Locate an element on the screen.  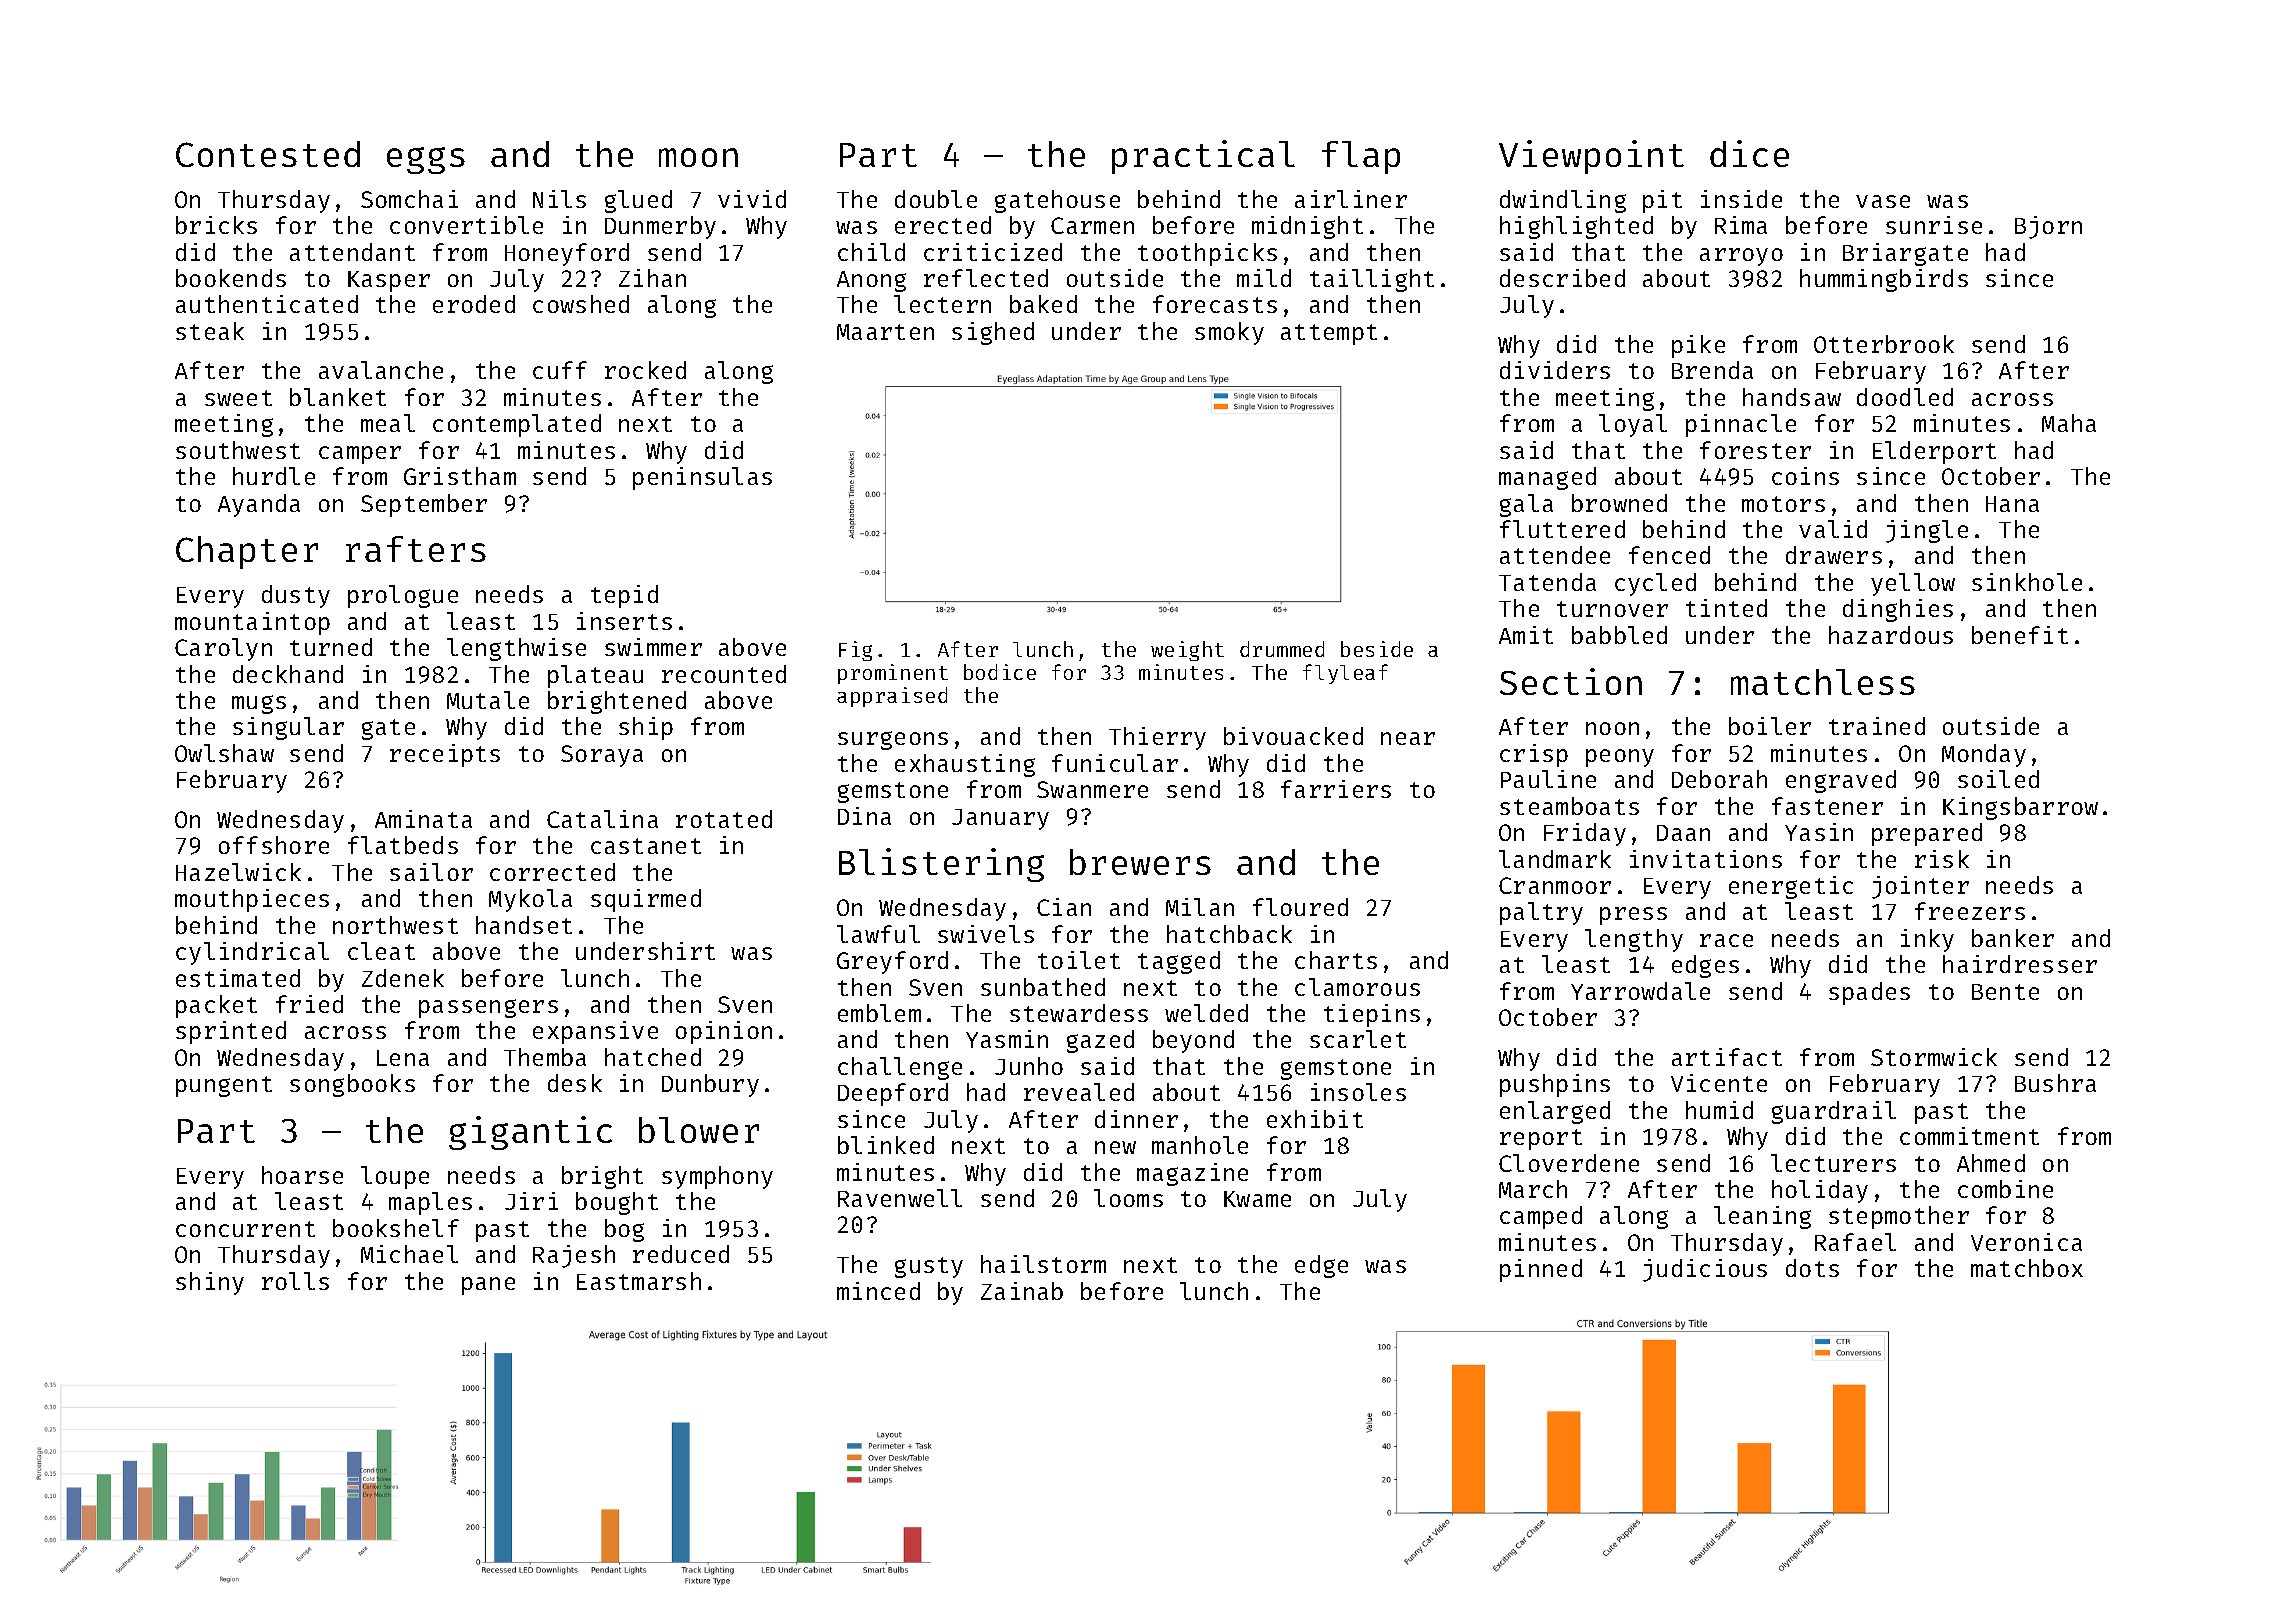
appraised is located at coordinates (892, 697).
